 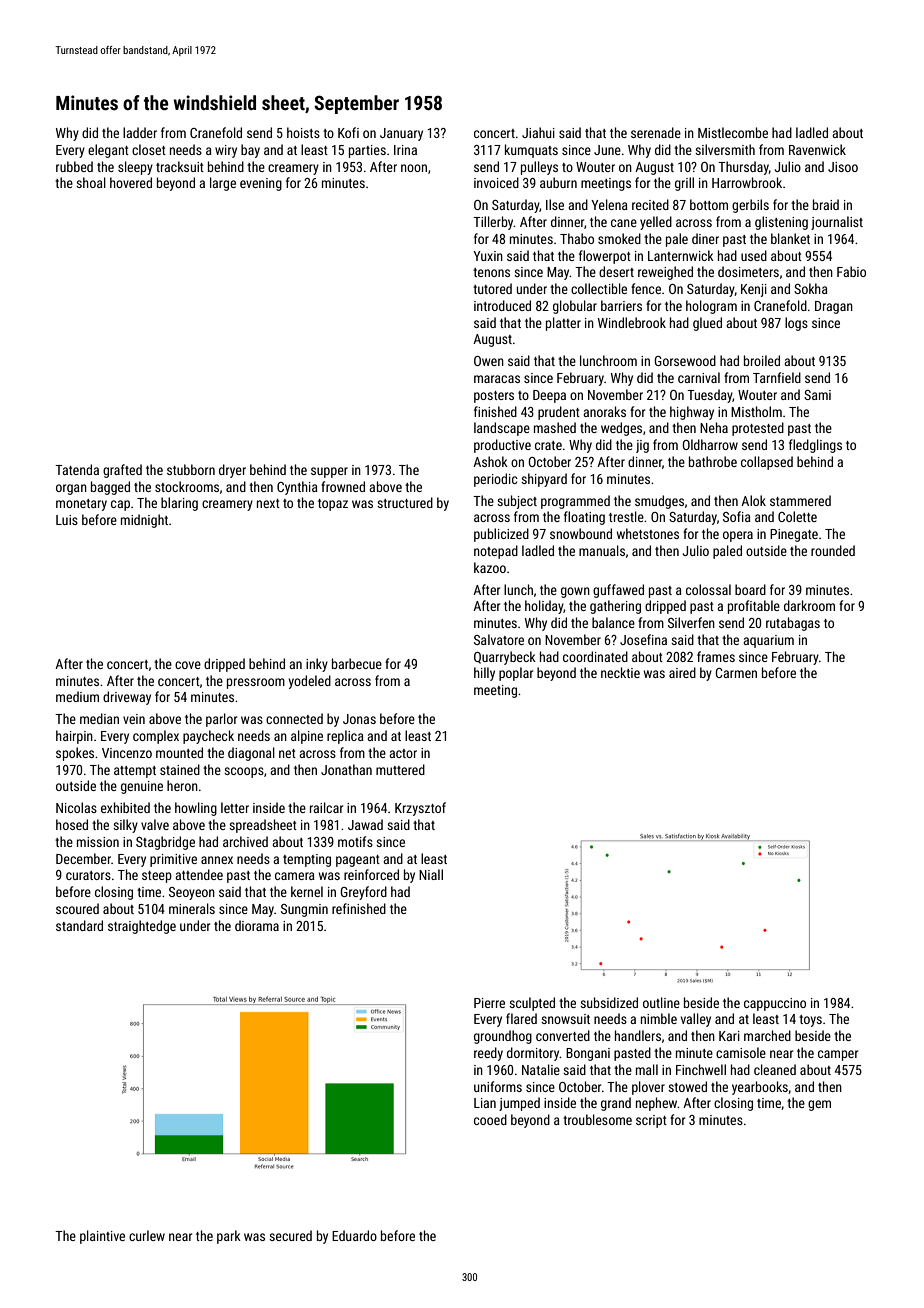 What do you see at coordinates (661, 1002) in the page?
I see `outline` at bounding box center [661, 1002].
